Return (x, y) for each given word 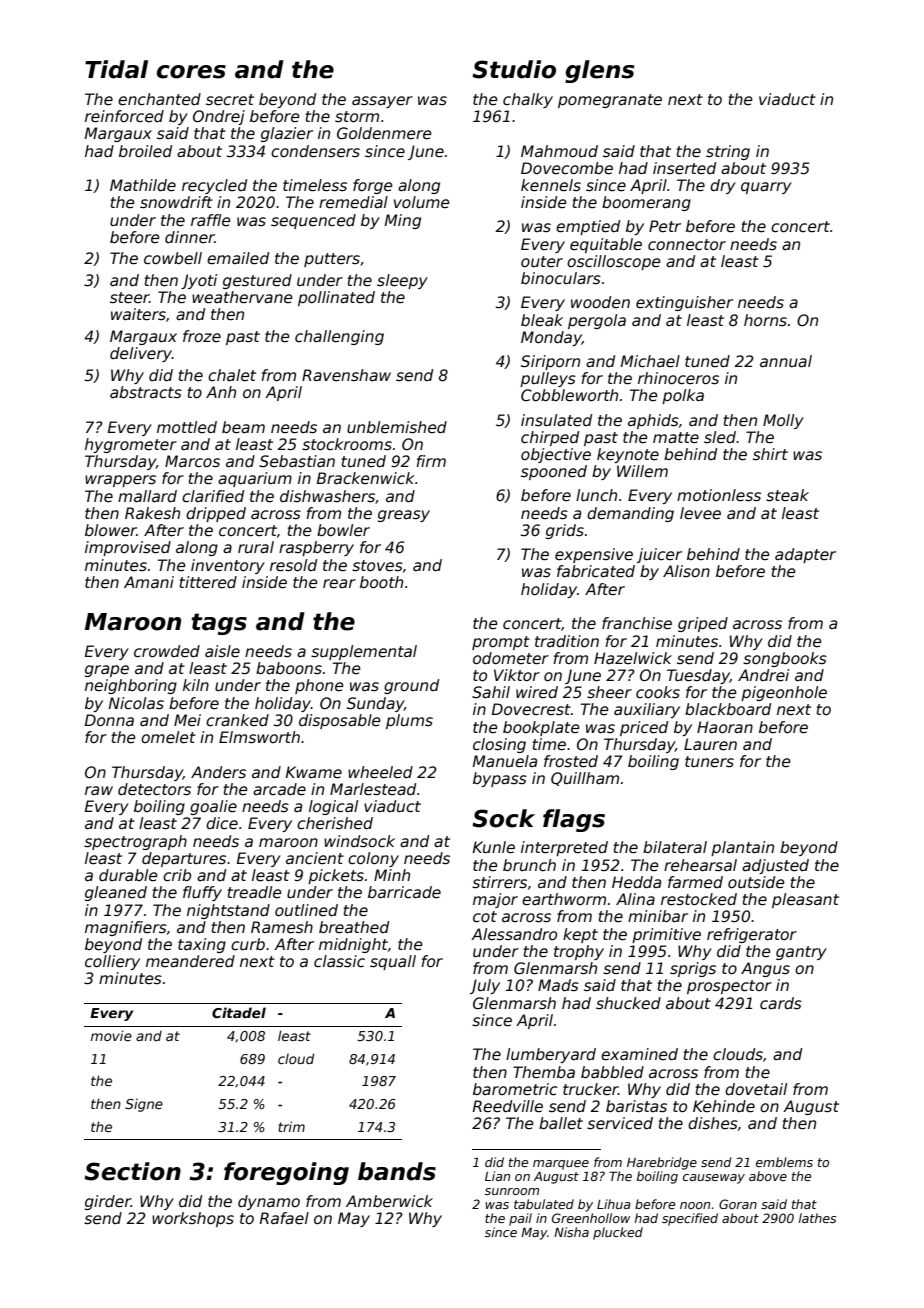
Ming (403, 221)
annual (786, 361)
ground (411, 686)
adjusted (775, 866)
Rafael (284, 1218)
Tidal (116, 69)
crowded (167, 651)
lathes (817, 1218)
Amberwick (389, 1201)
